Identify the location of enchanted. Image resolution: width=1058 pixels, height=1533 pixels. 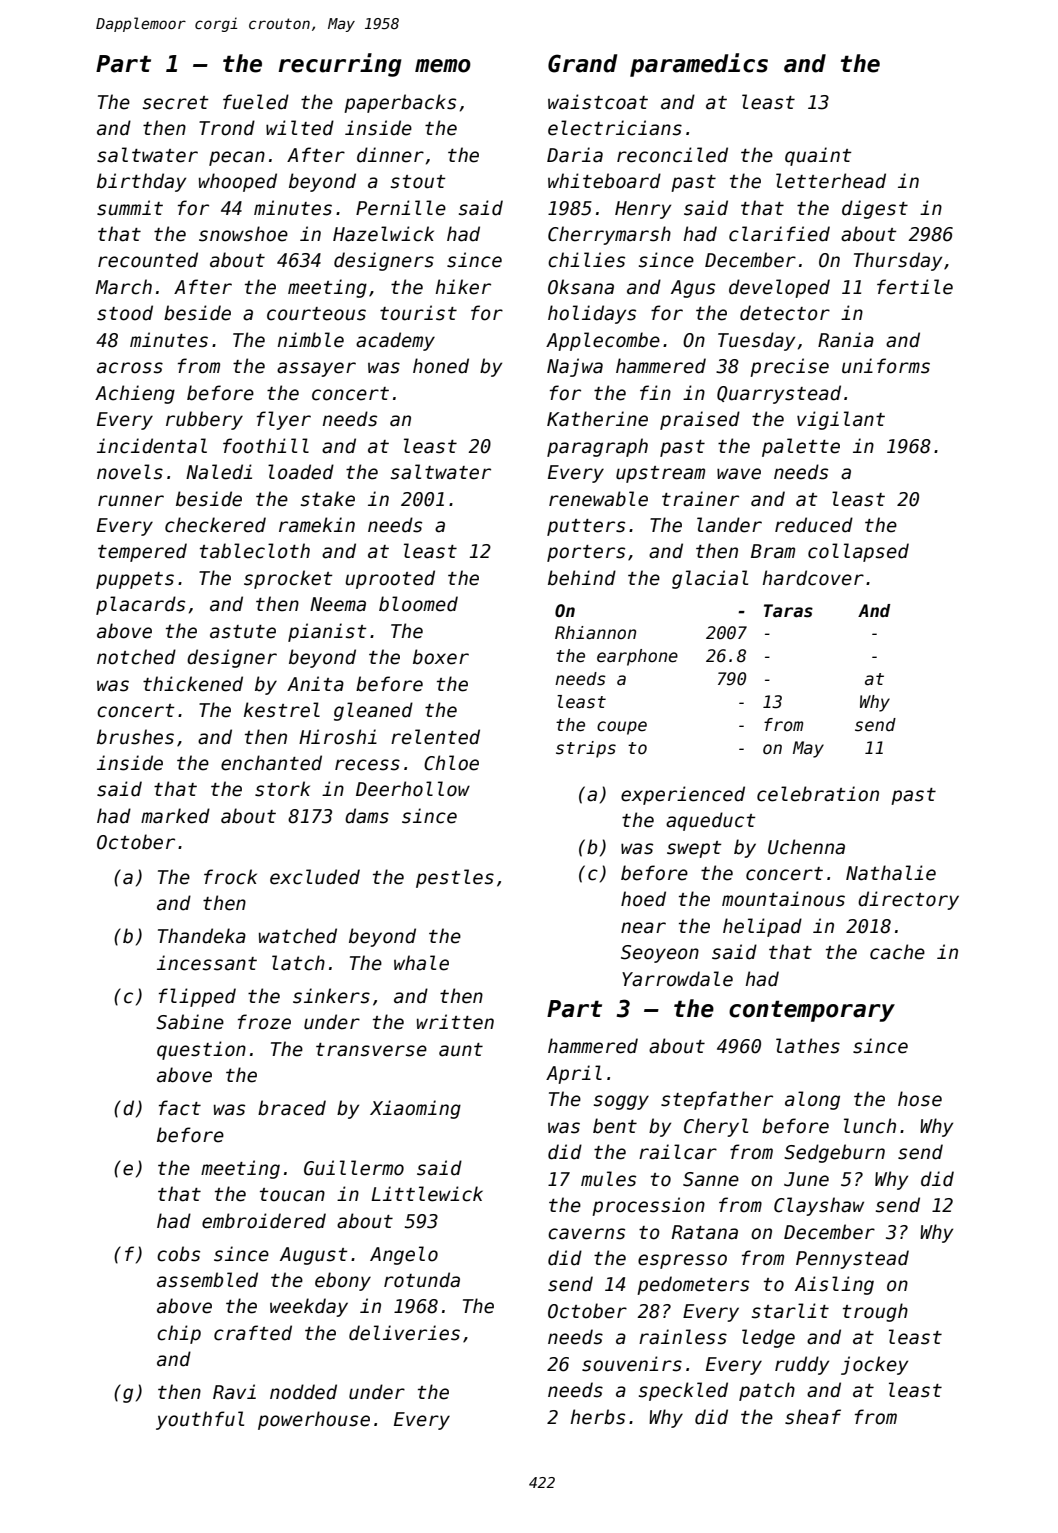
(271, 763).
